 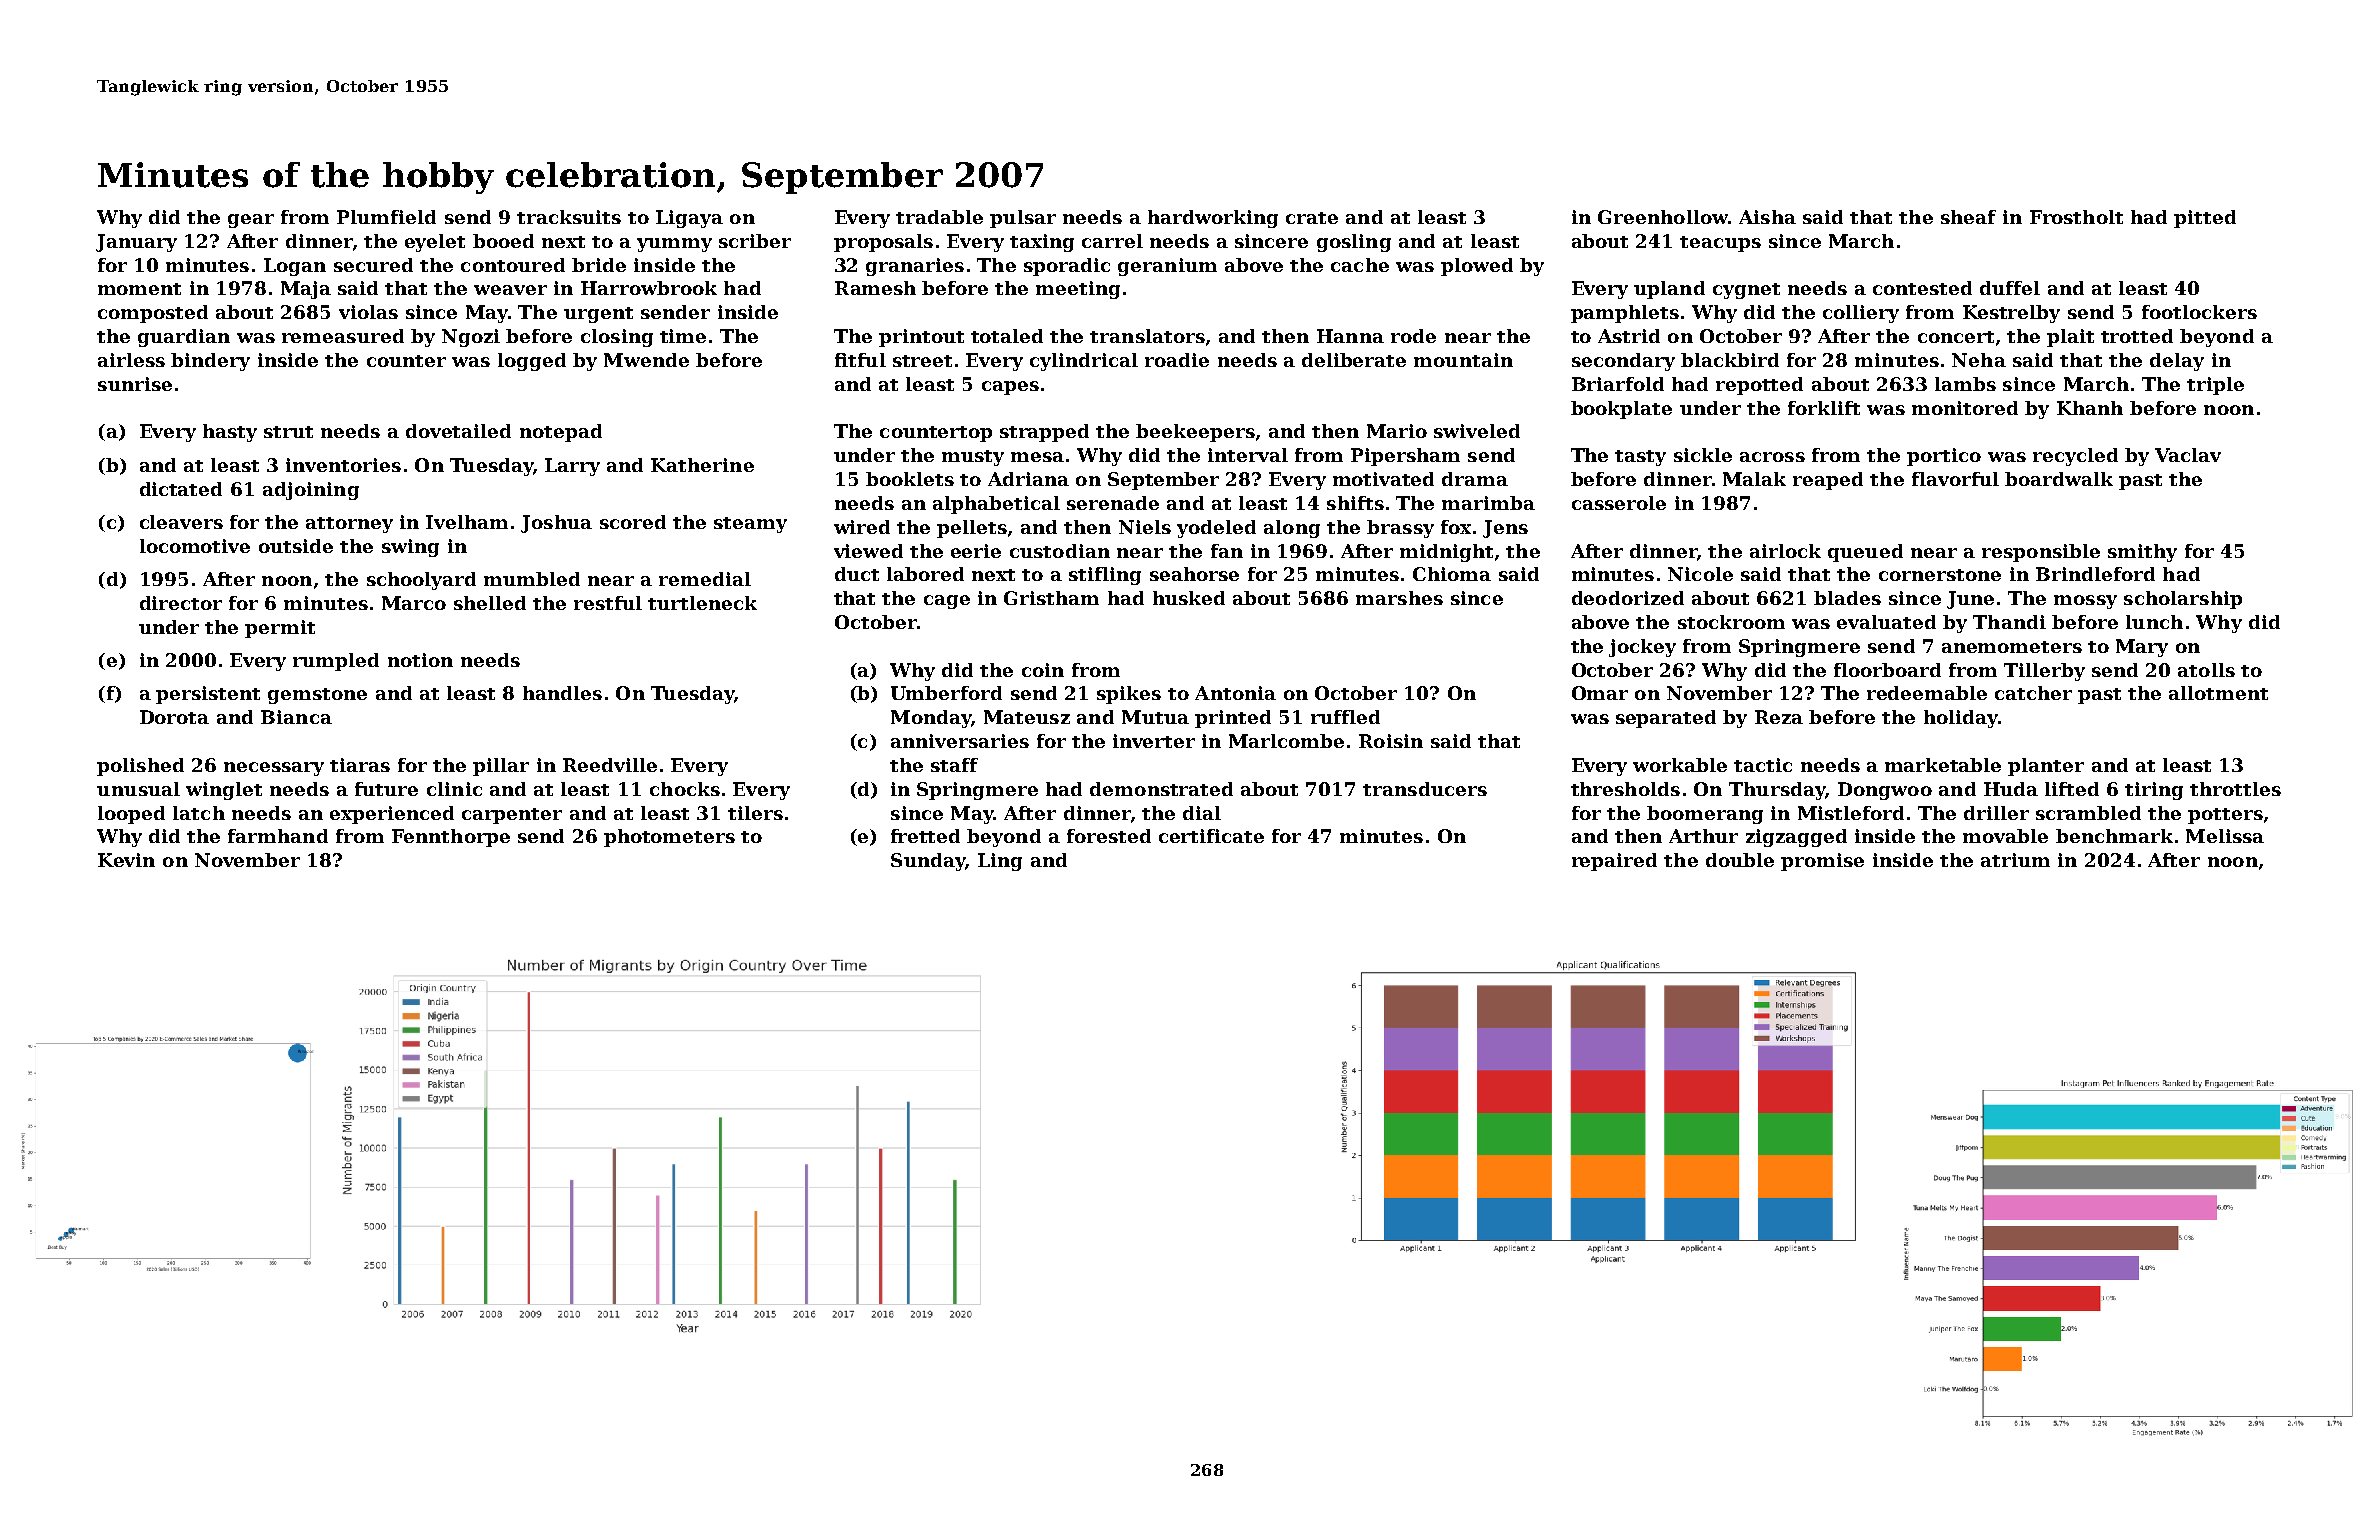 What do you see at coordinates (2137, 336) in the page?
I see `trotted` at bounding box center [2137, 336].
